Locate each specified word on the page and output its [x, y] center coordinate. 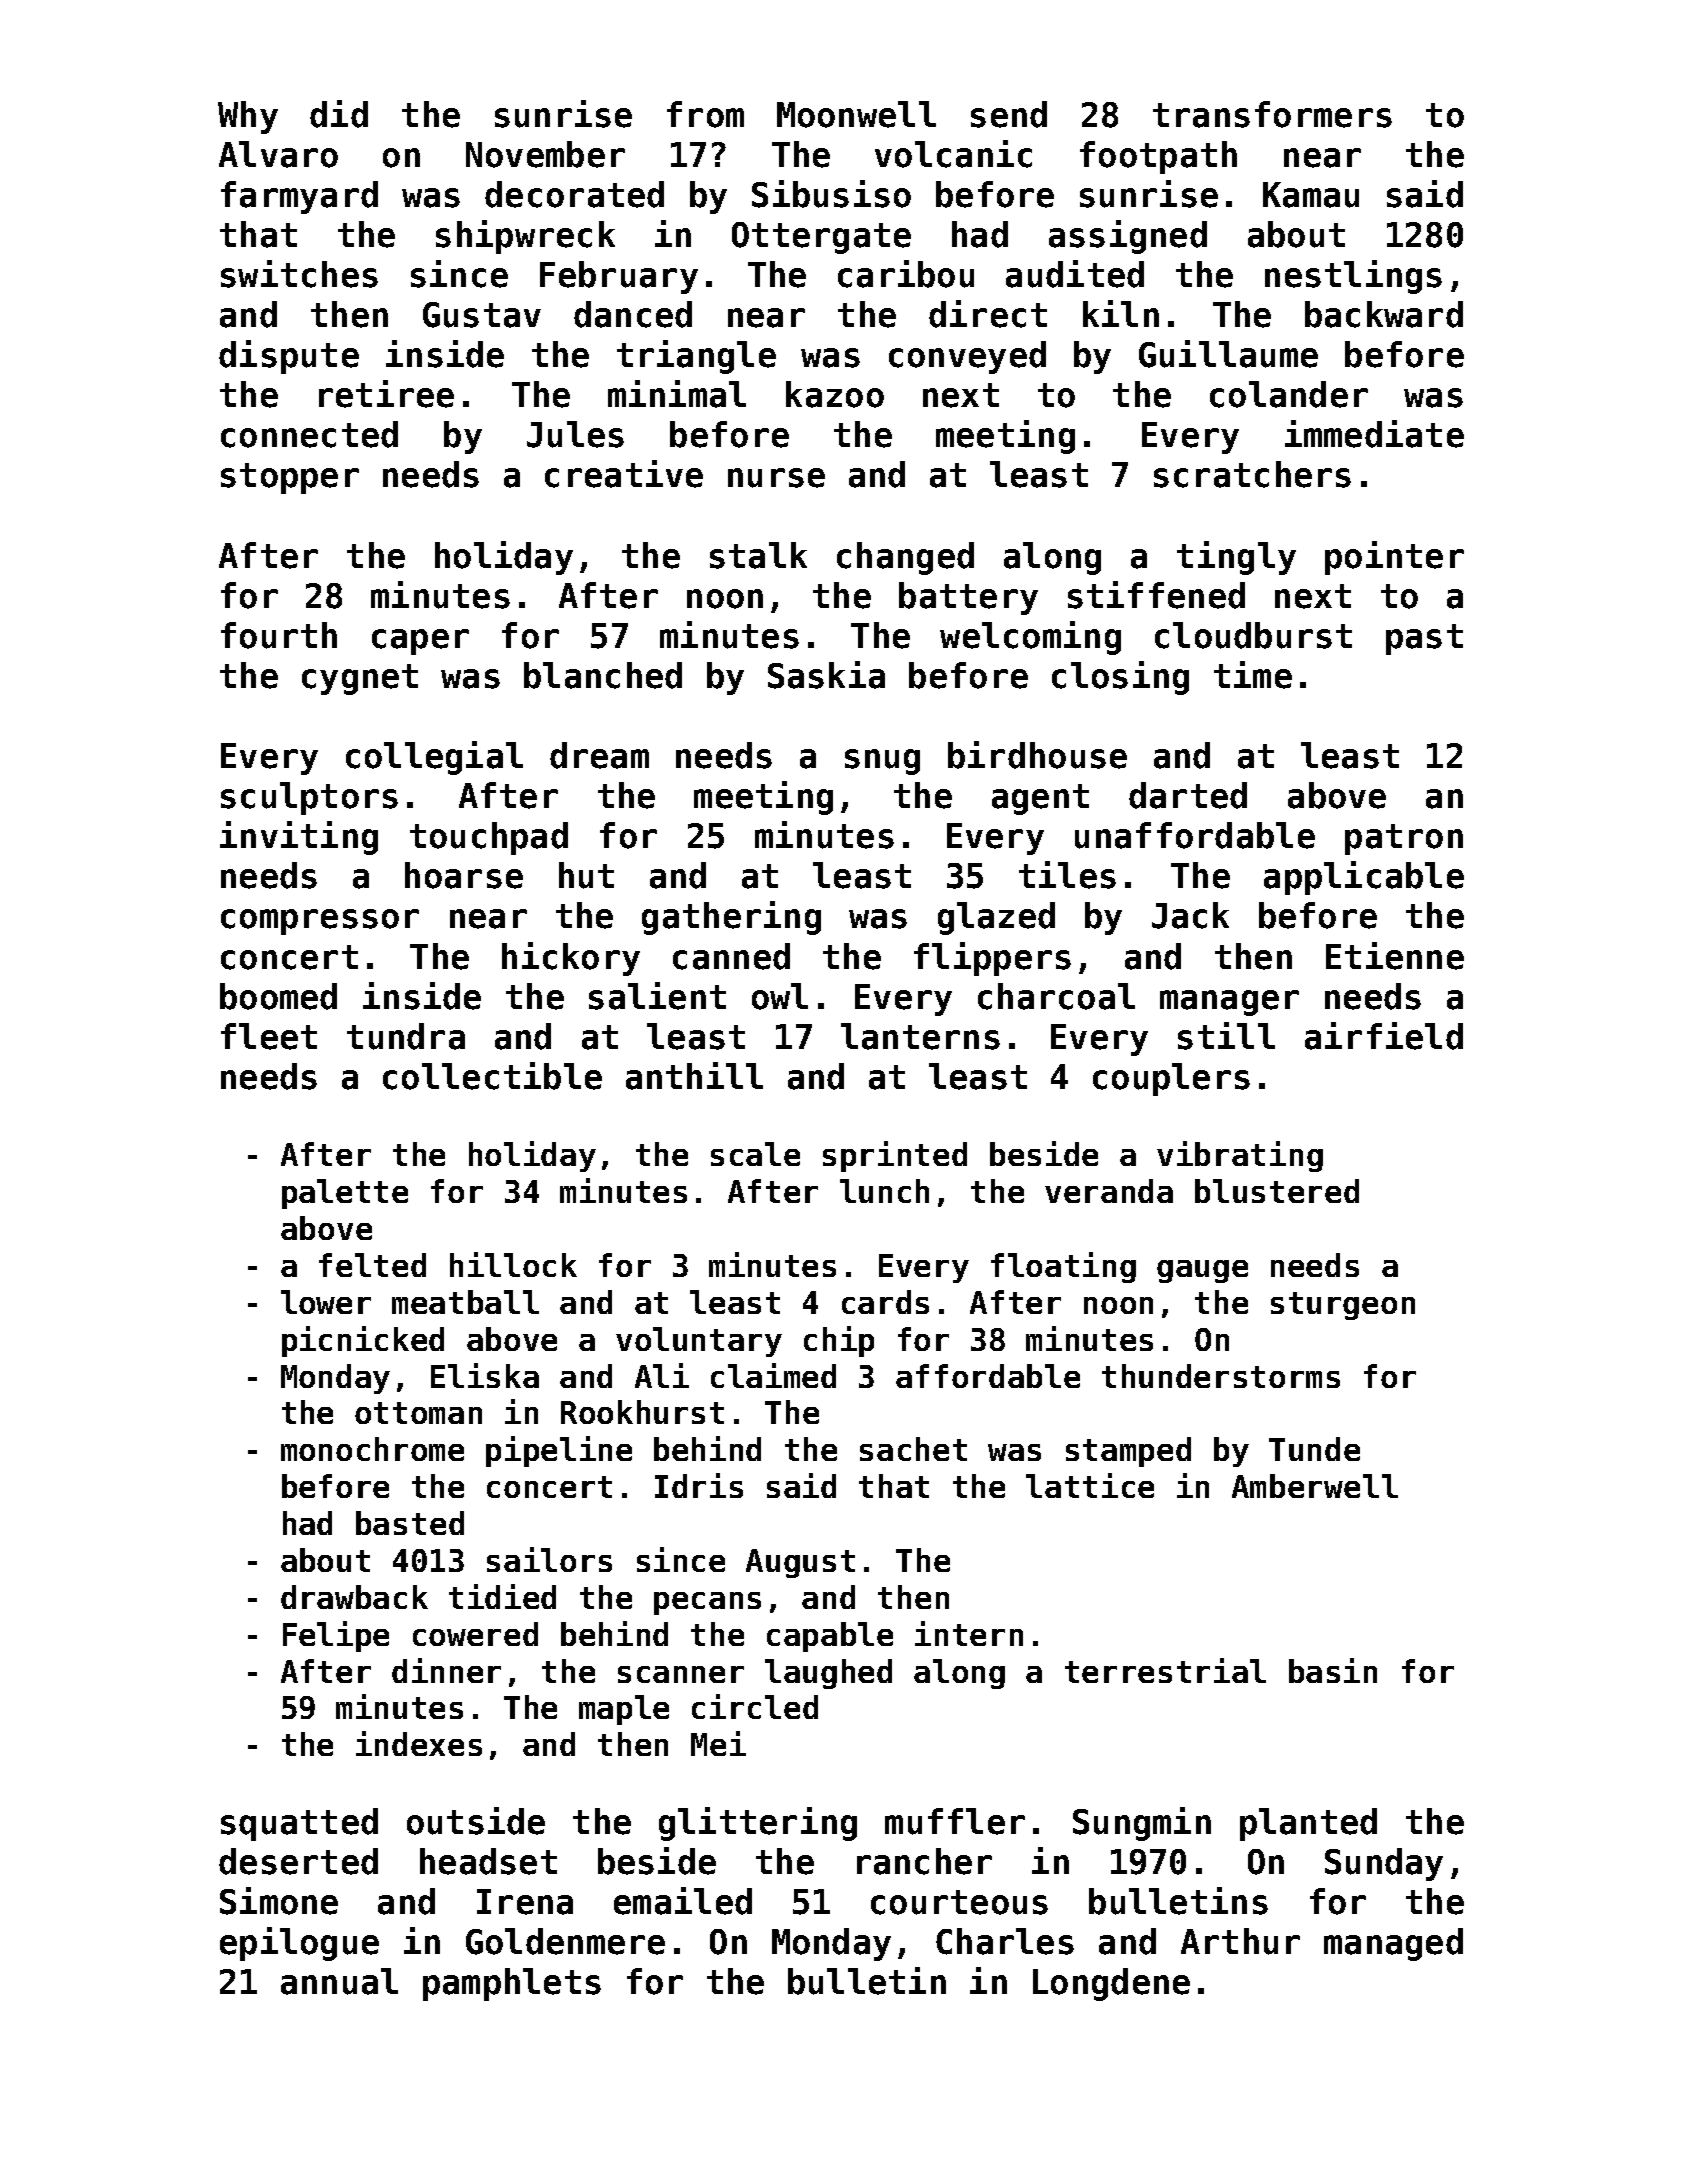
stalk [758, 555]
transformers [1272, 114]
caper [420, 642]
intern [969, 1633]
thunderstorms [1221, 1376]
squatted [299, 1824]
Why [248, 117]
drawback [354, 1597]
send [1009, 114]
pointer [1394, 558]
